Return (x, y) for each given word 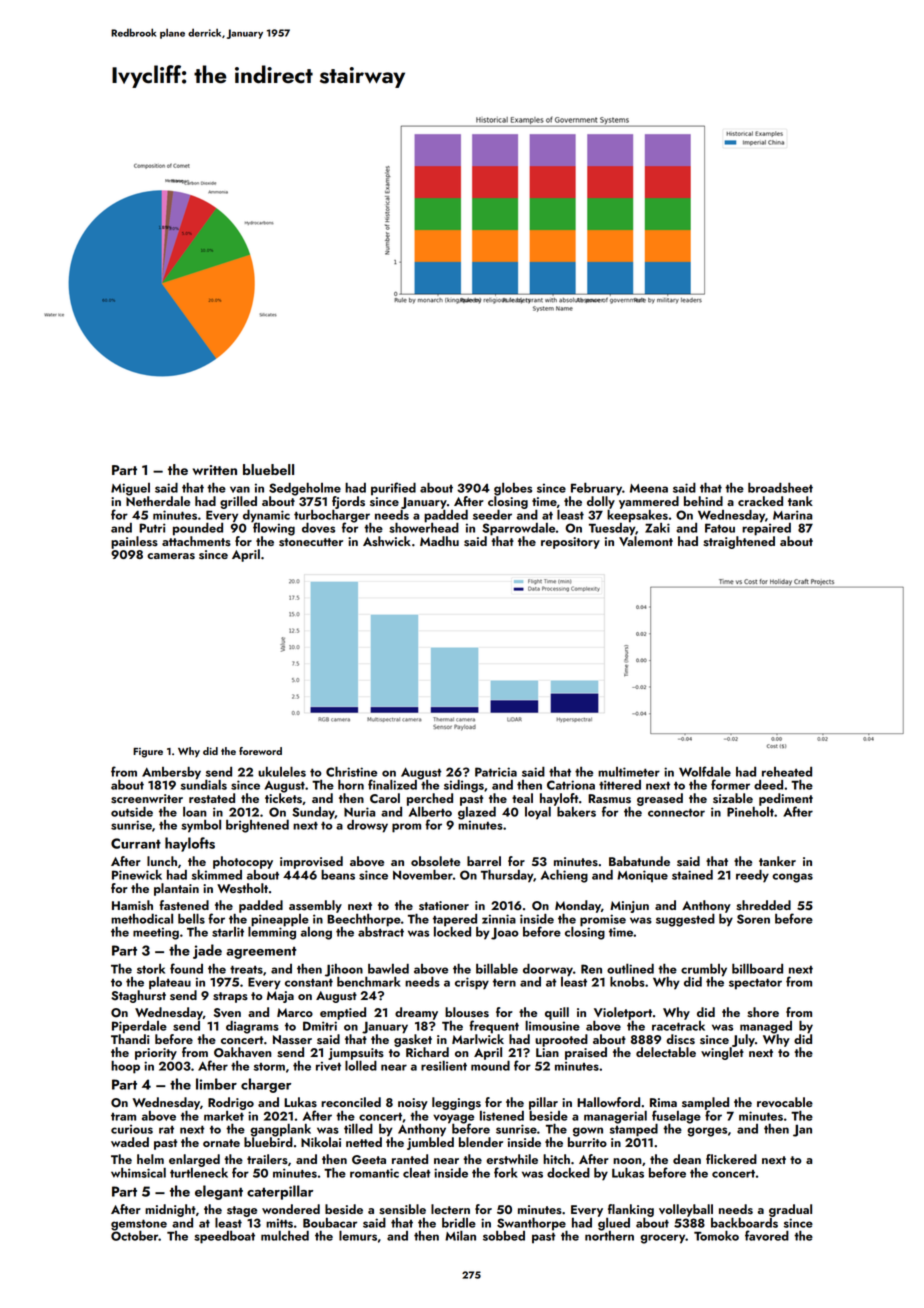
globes (513, 489)
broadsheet (780, 487)
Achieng (564, 876)
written (215, 470)
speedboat (224, 1237)
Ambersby (171, 773)
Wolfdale (705, 771)
